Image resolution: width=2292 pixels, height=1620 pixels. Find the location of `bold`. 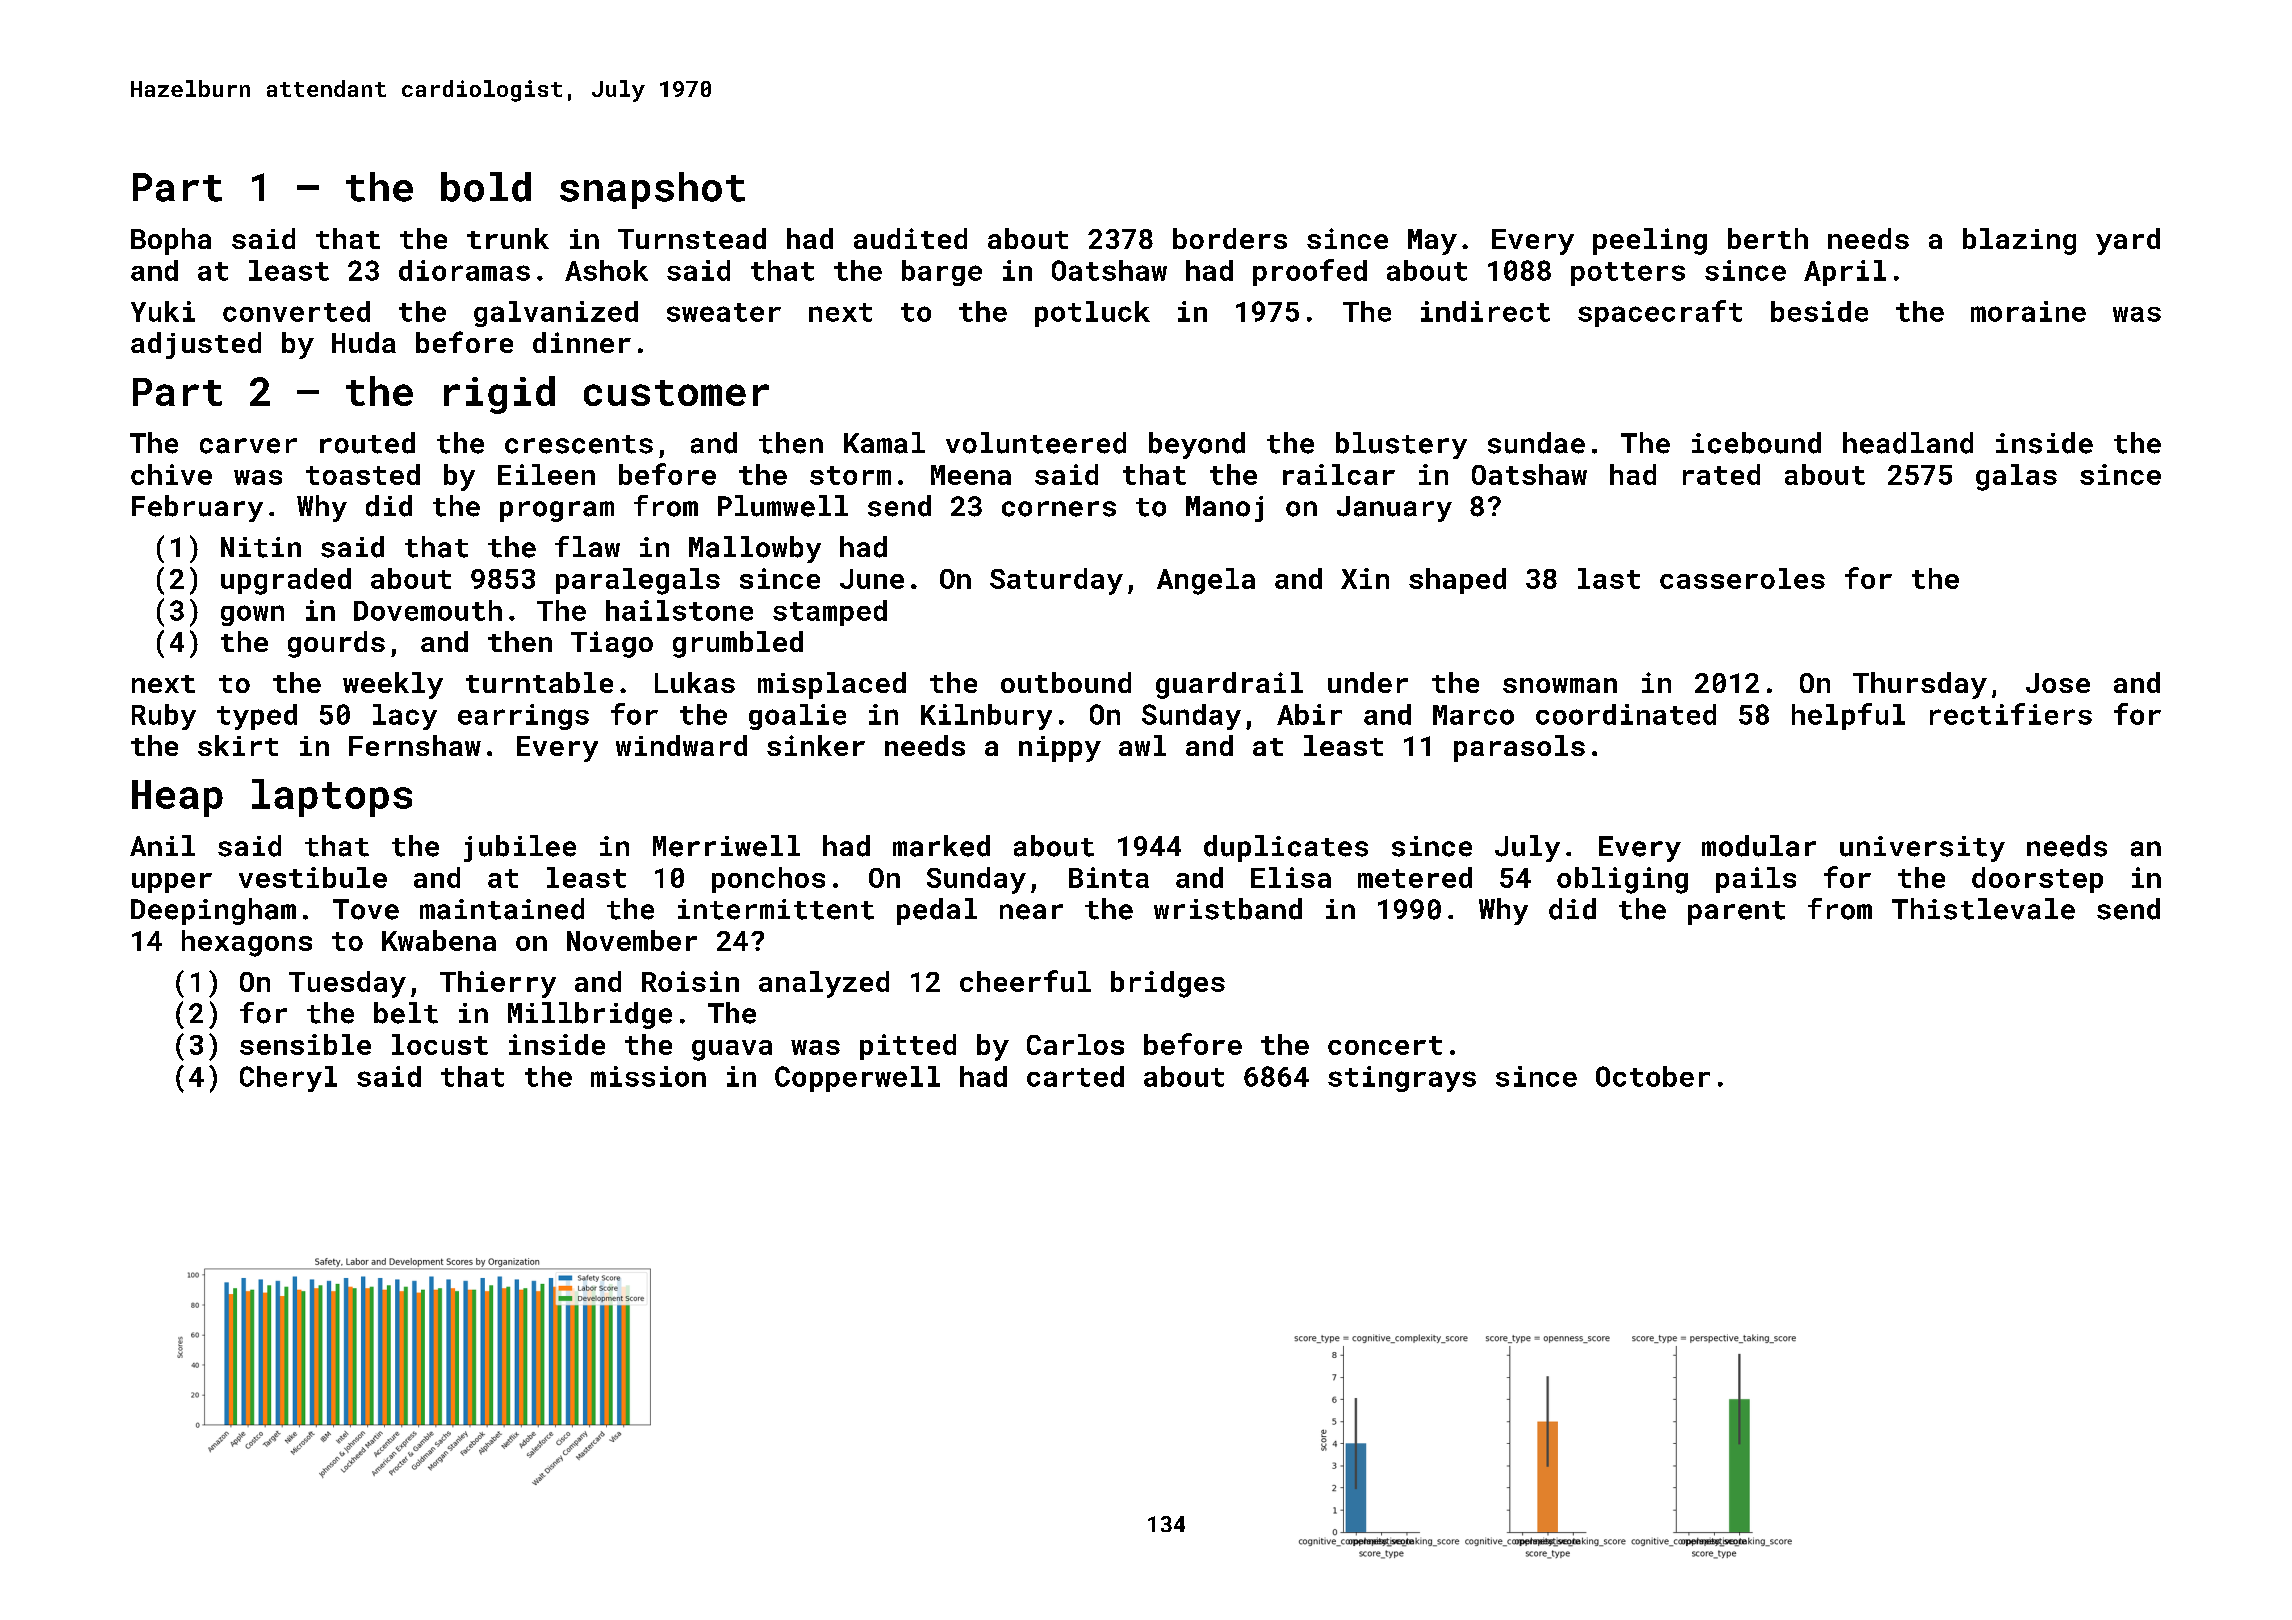

bold is located at coordinates (486, 187).
